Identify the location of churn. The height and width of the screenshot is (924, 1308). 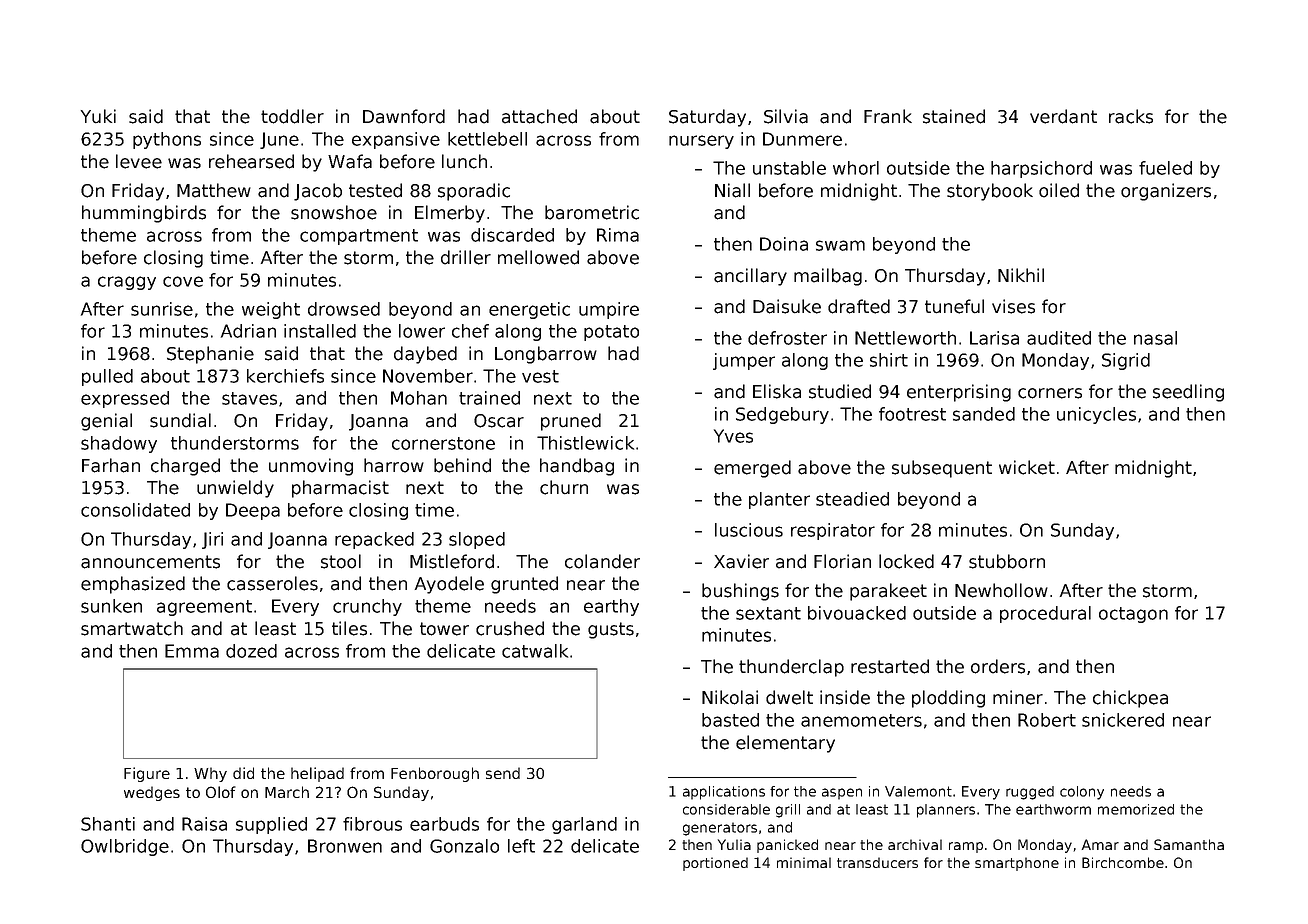
(564, 487).
